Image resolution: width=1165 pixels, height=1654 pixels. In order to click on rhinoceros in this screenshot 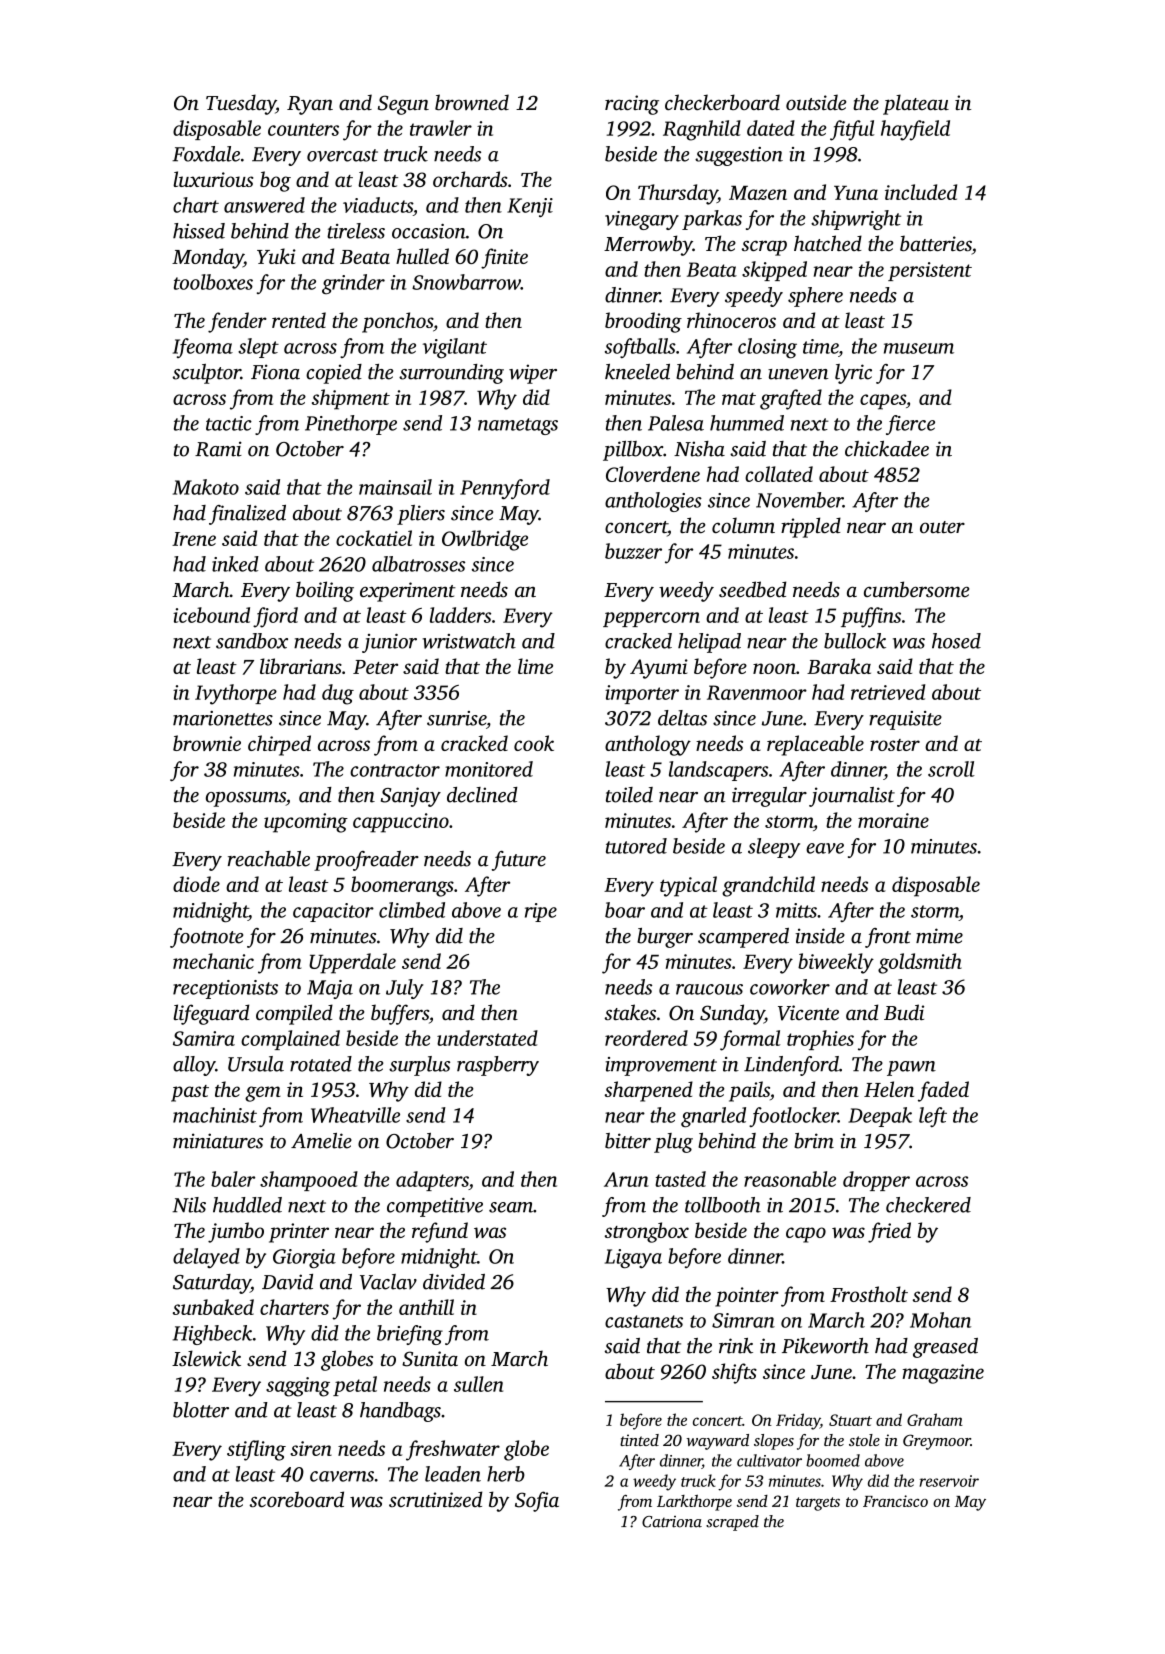, I will do `click(731, 320)`.
